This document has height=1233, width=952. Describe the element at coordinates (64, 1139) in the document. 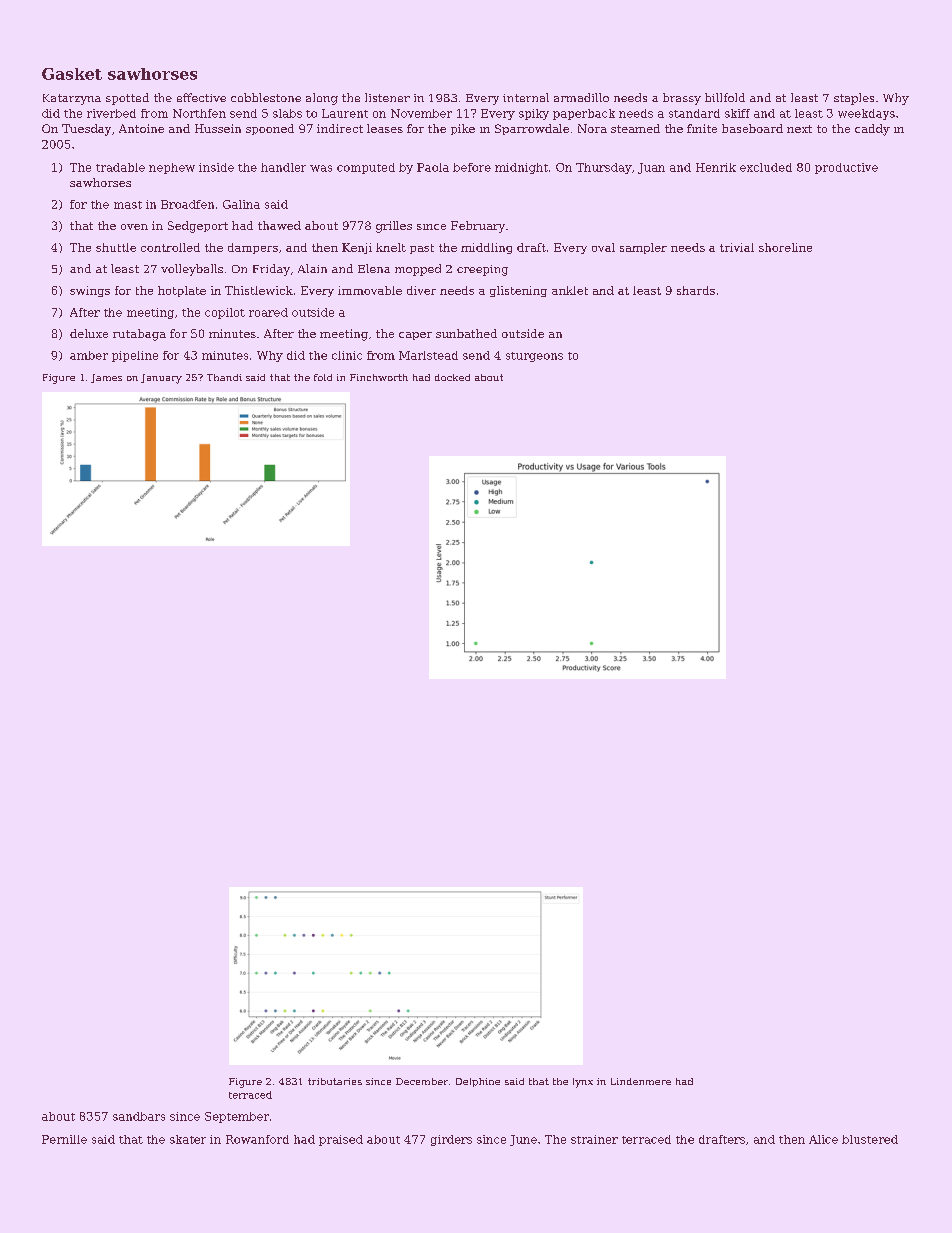

I see `Pernille` at that location.
